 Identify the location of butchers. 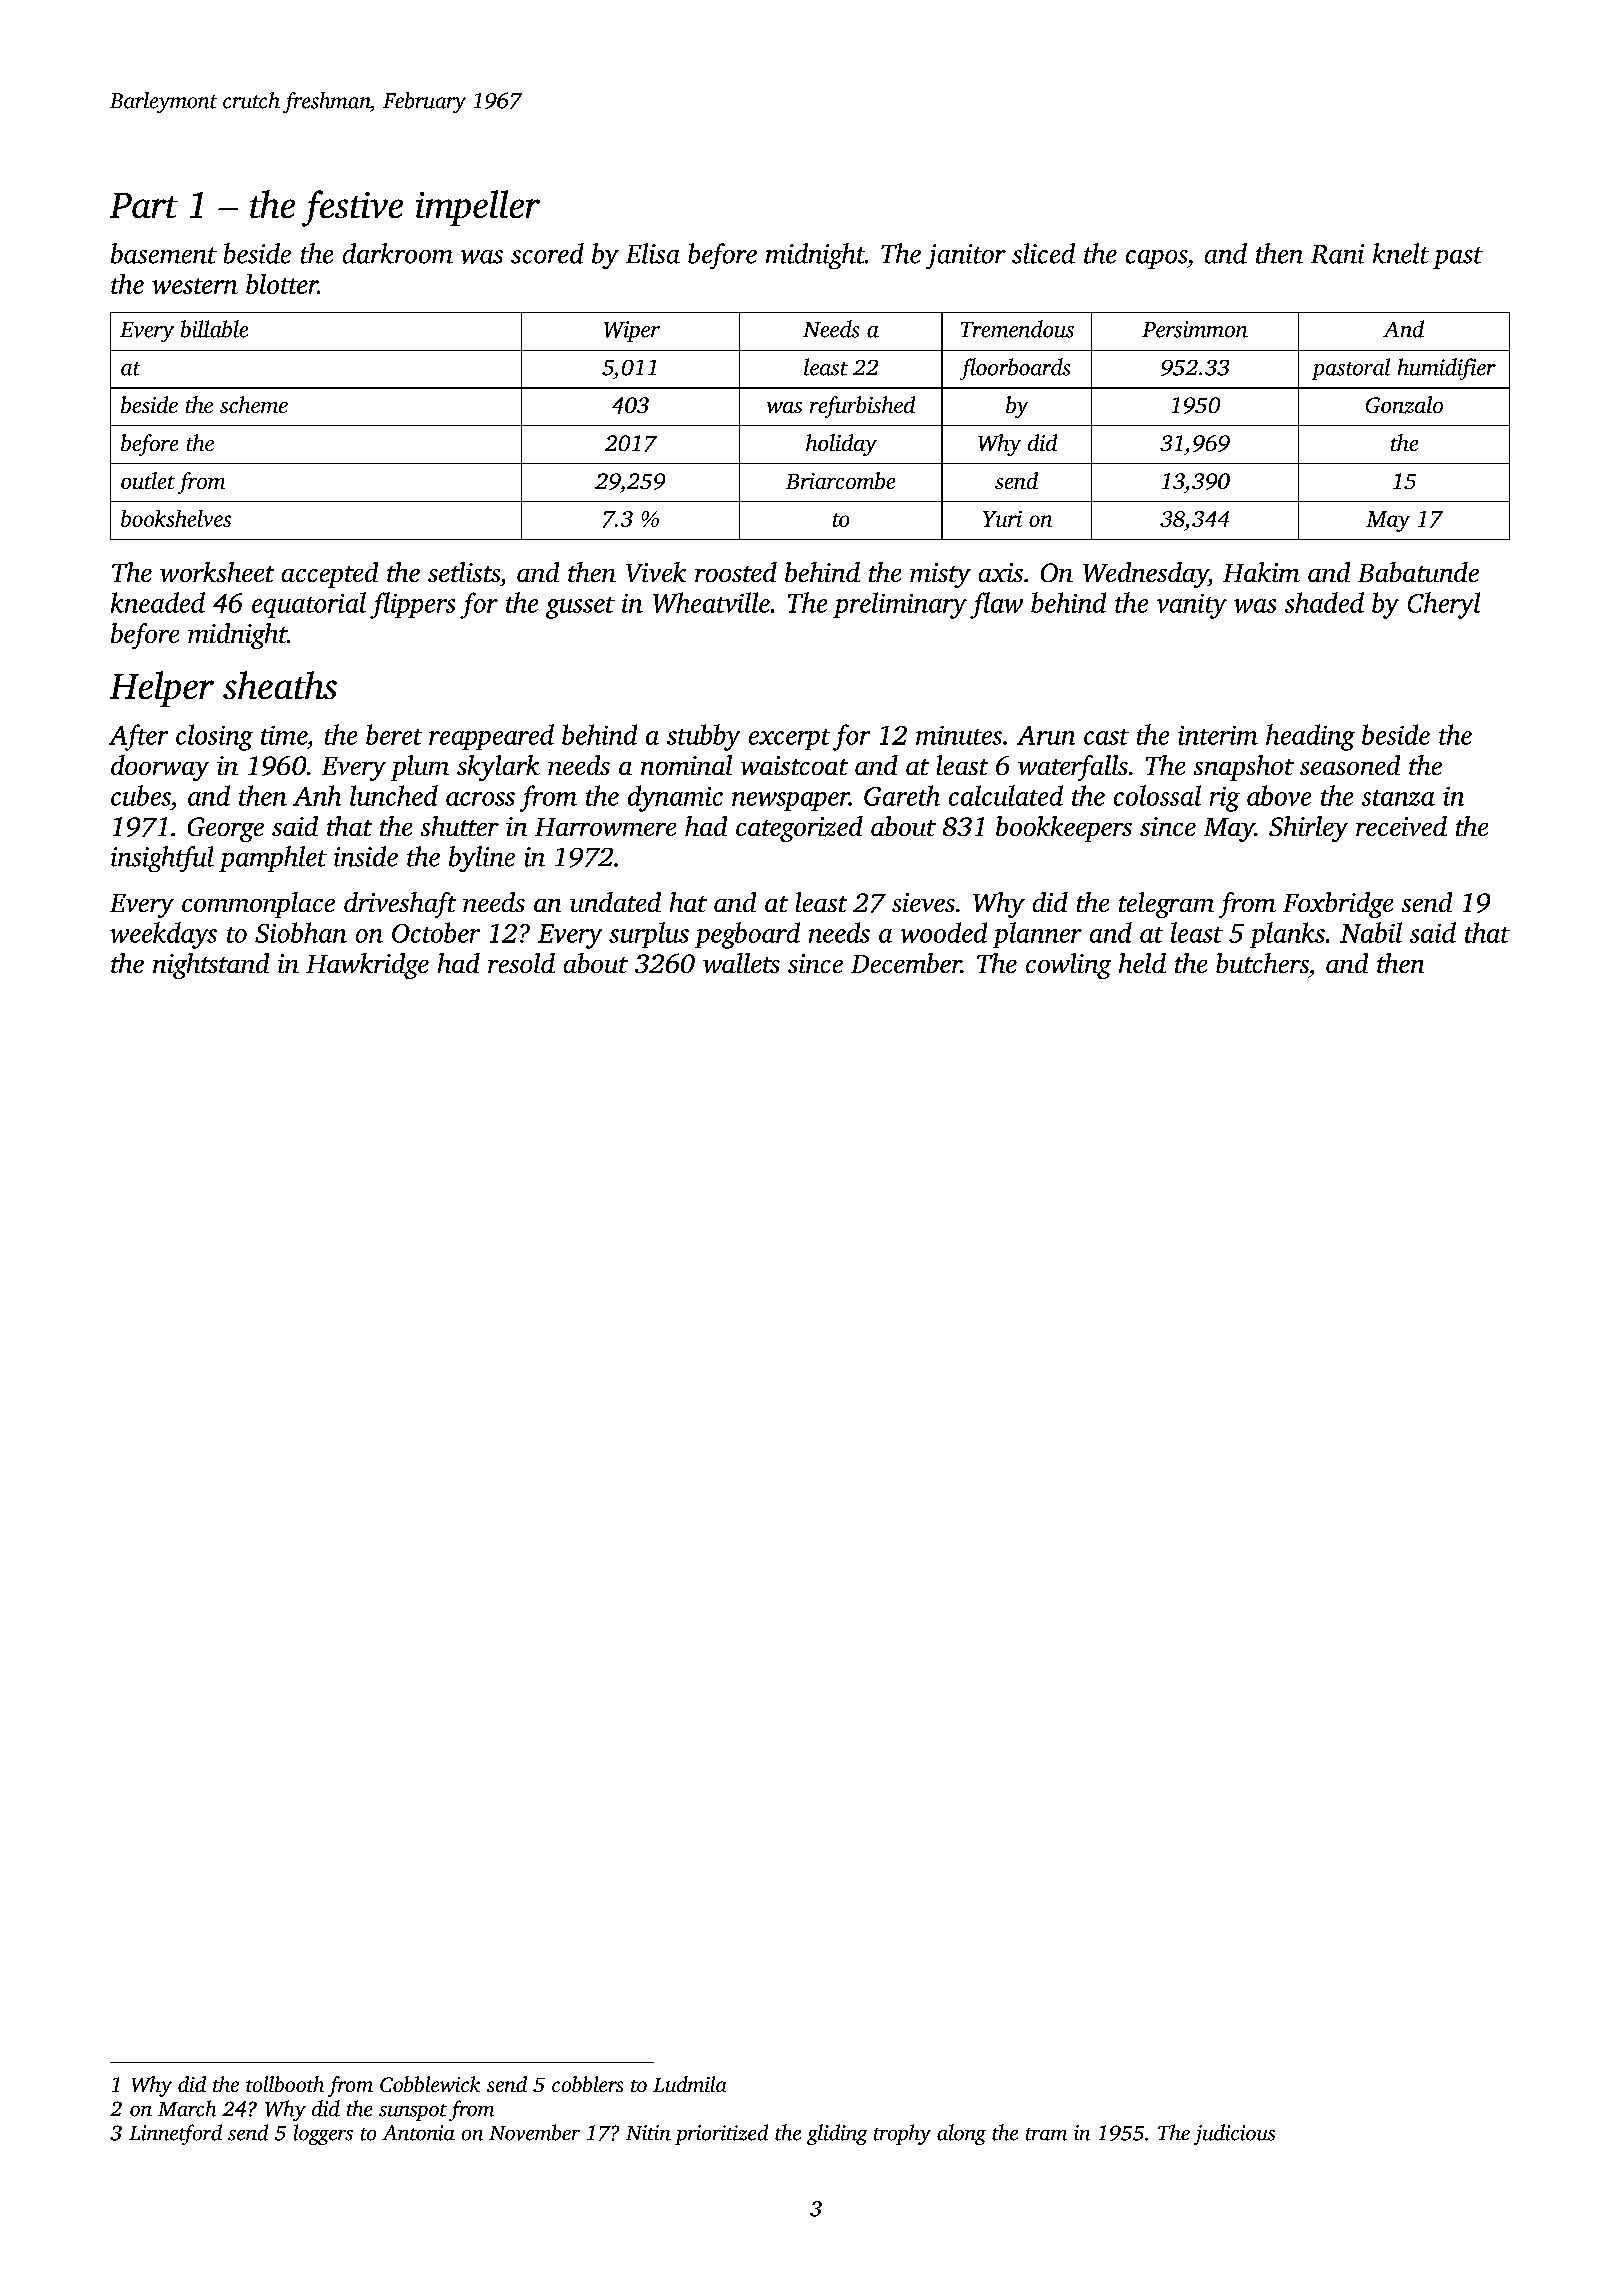
(1262, 963).
